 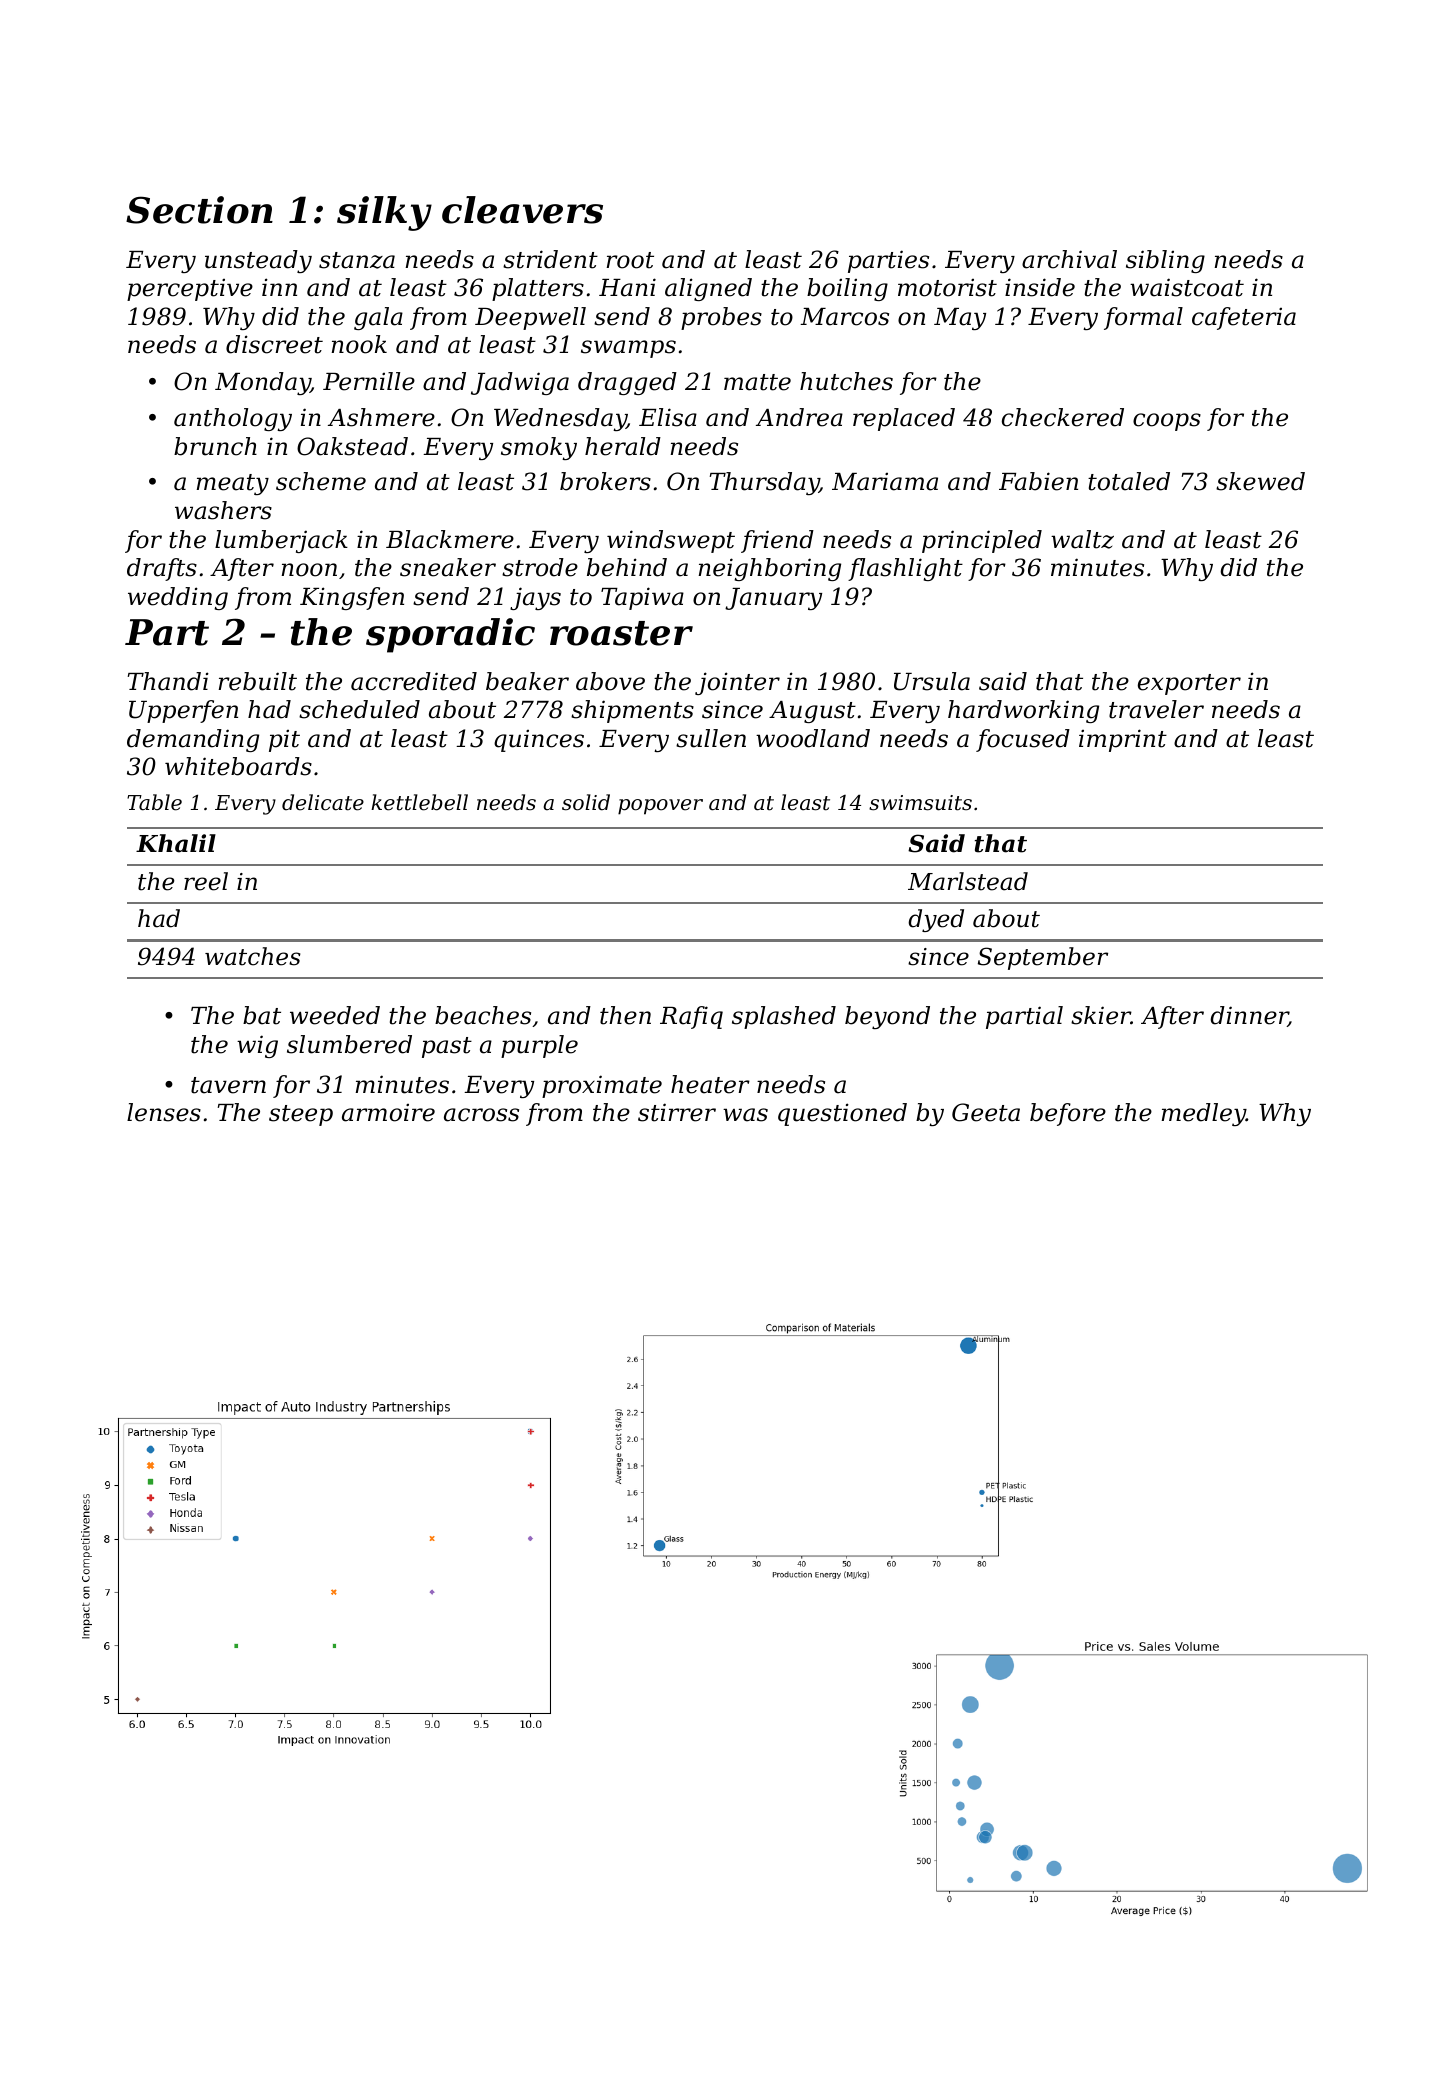 I want to click on perceptive, so click(x=190, y=290).
